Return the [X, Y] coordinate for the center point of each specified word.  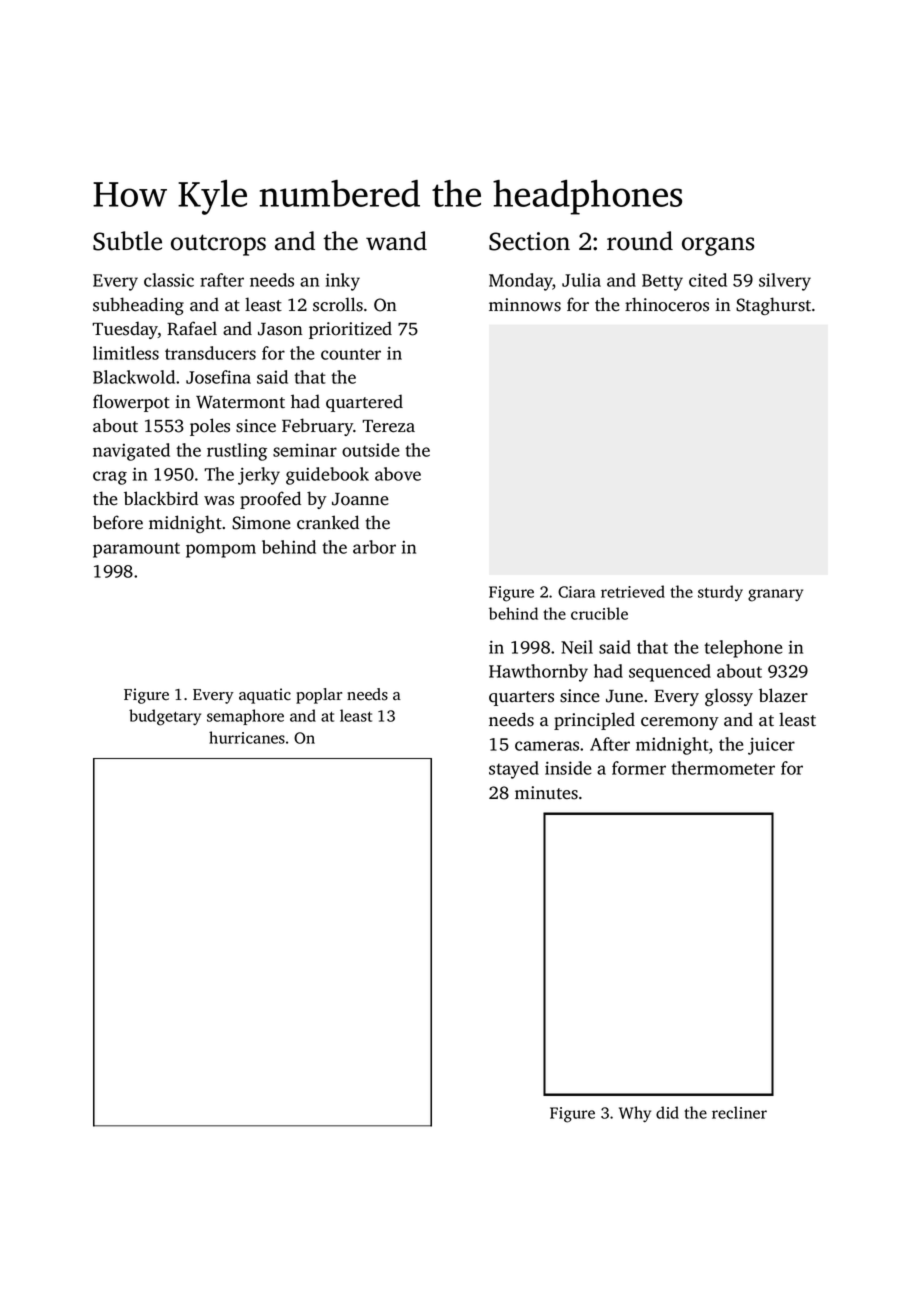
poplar [319, 696]
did [667, 1112]
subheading [138, 306]
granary [775, 595]
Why [635, 1114]
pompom [221, 551]
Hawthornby [538, 673]
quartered [364, 403]
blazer [783, 695]
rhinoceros [667, 304]
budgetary [165, 717]
